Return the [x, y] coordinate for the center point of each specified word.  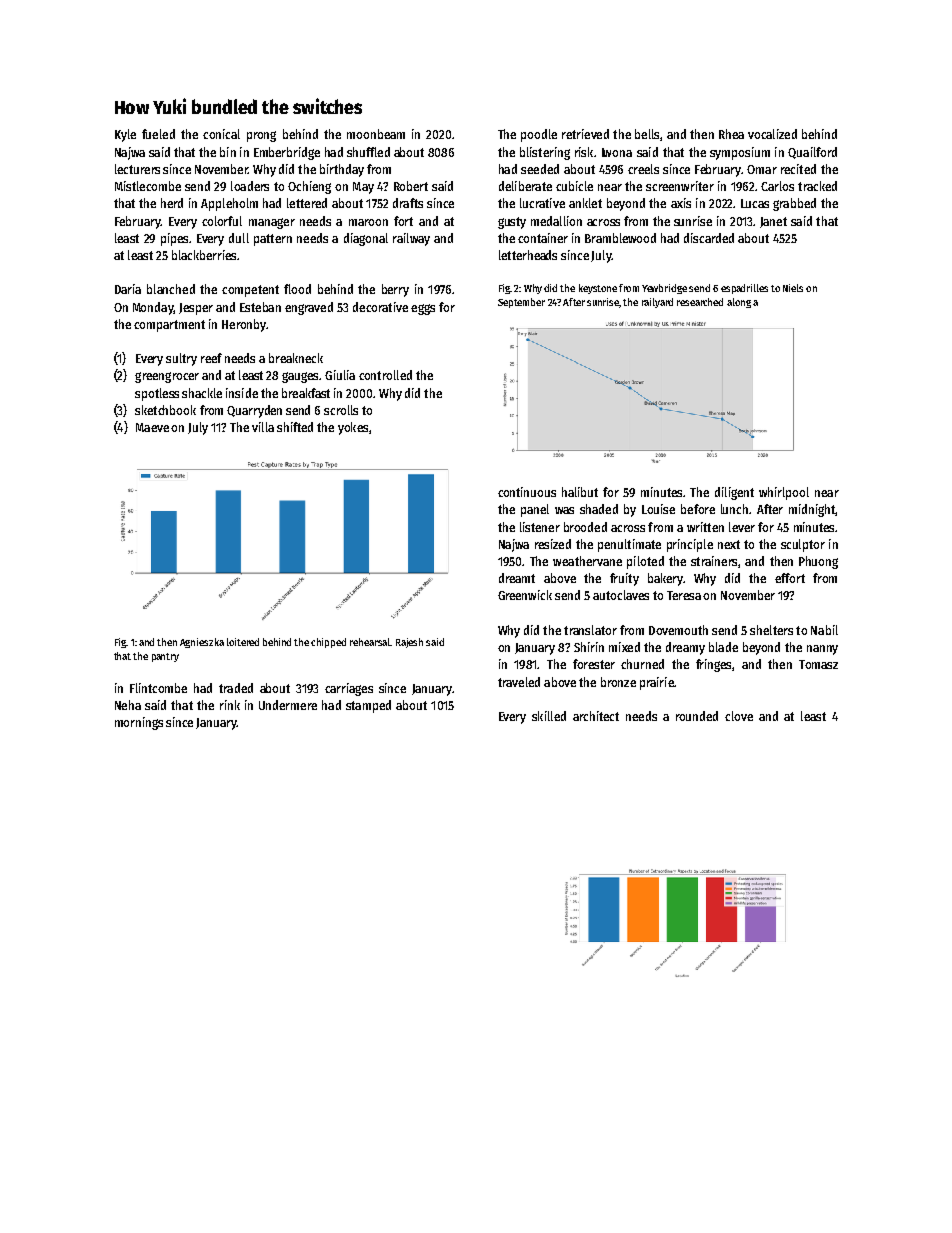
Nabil [824, 630]
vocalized [772, 134]
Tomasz [818, 664]
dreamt [517, 578]
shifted [295, 427]
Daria [128, 289]
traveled [519, 682]
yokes [353, 428]
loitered [243, 642]
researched [700, 302]
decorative [380, 307]
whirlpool [784, 493]
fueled [158, 134]
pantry [165, 657]
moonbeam [376, 134]
